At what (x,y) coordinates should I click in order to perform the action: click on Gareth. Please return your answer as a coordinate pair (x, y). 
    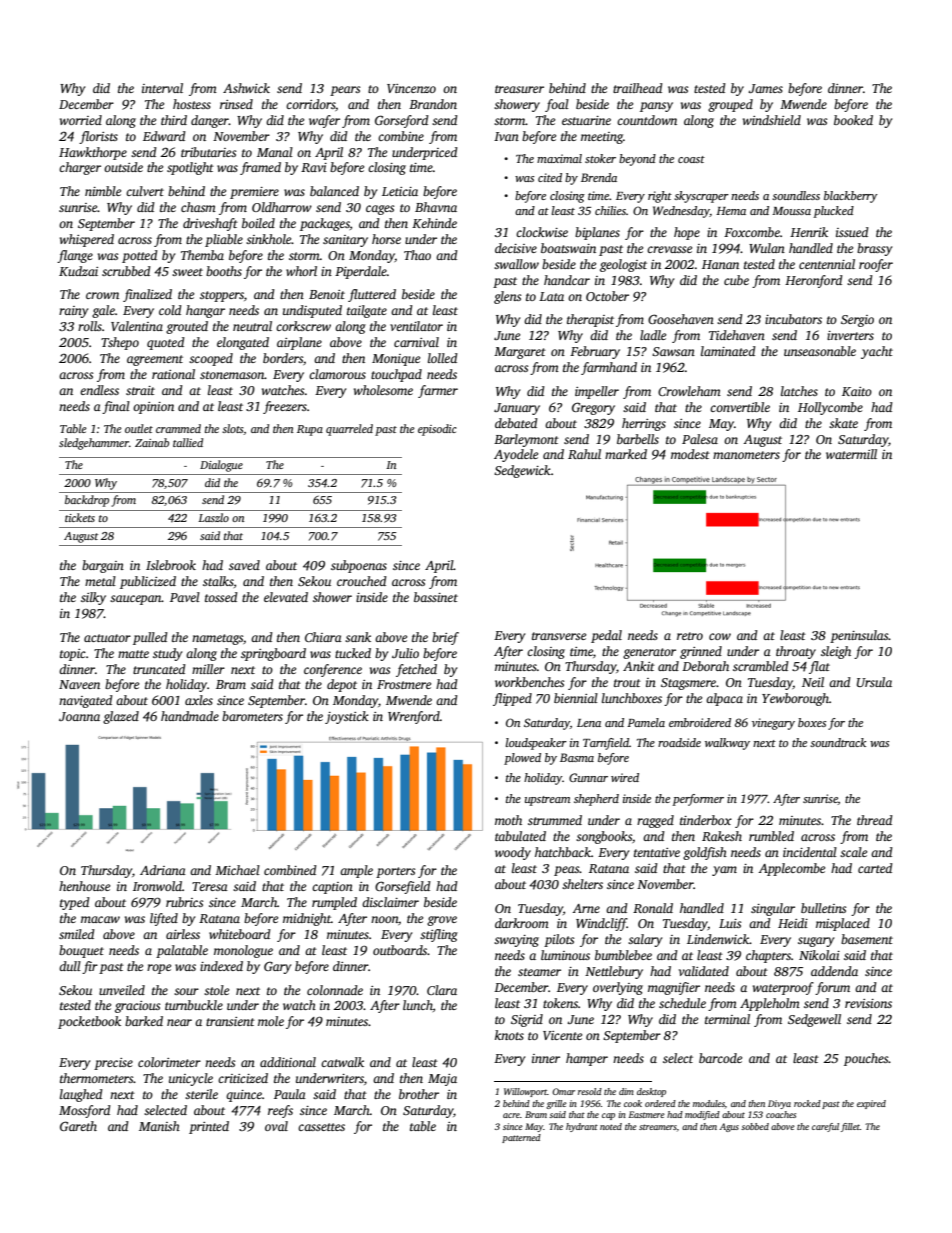
    Looking at the image, I should click on (78, 1126).
